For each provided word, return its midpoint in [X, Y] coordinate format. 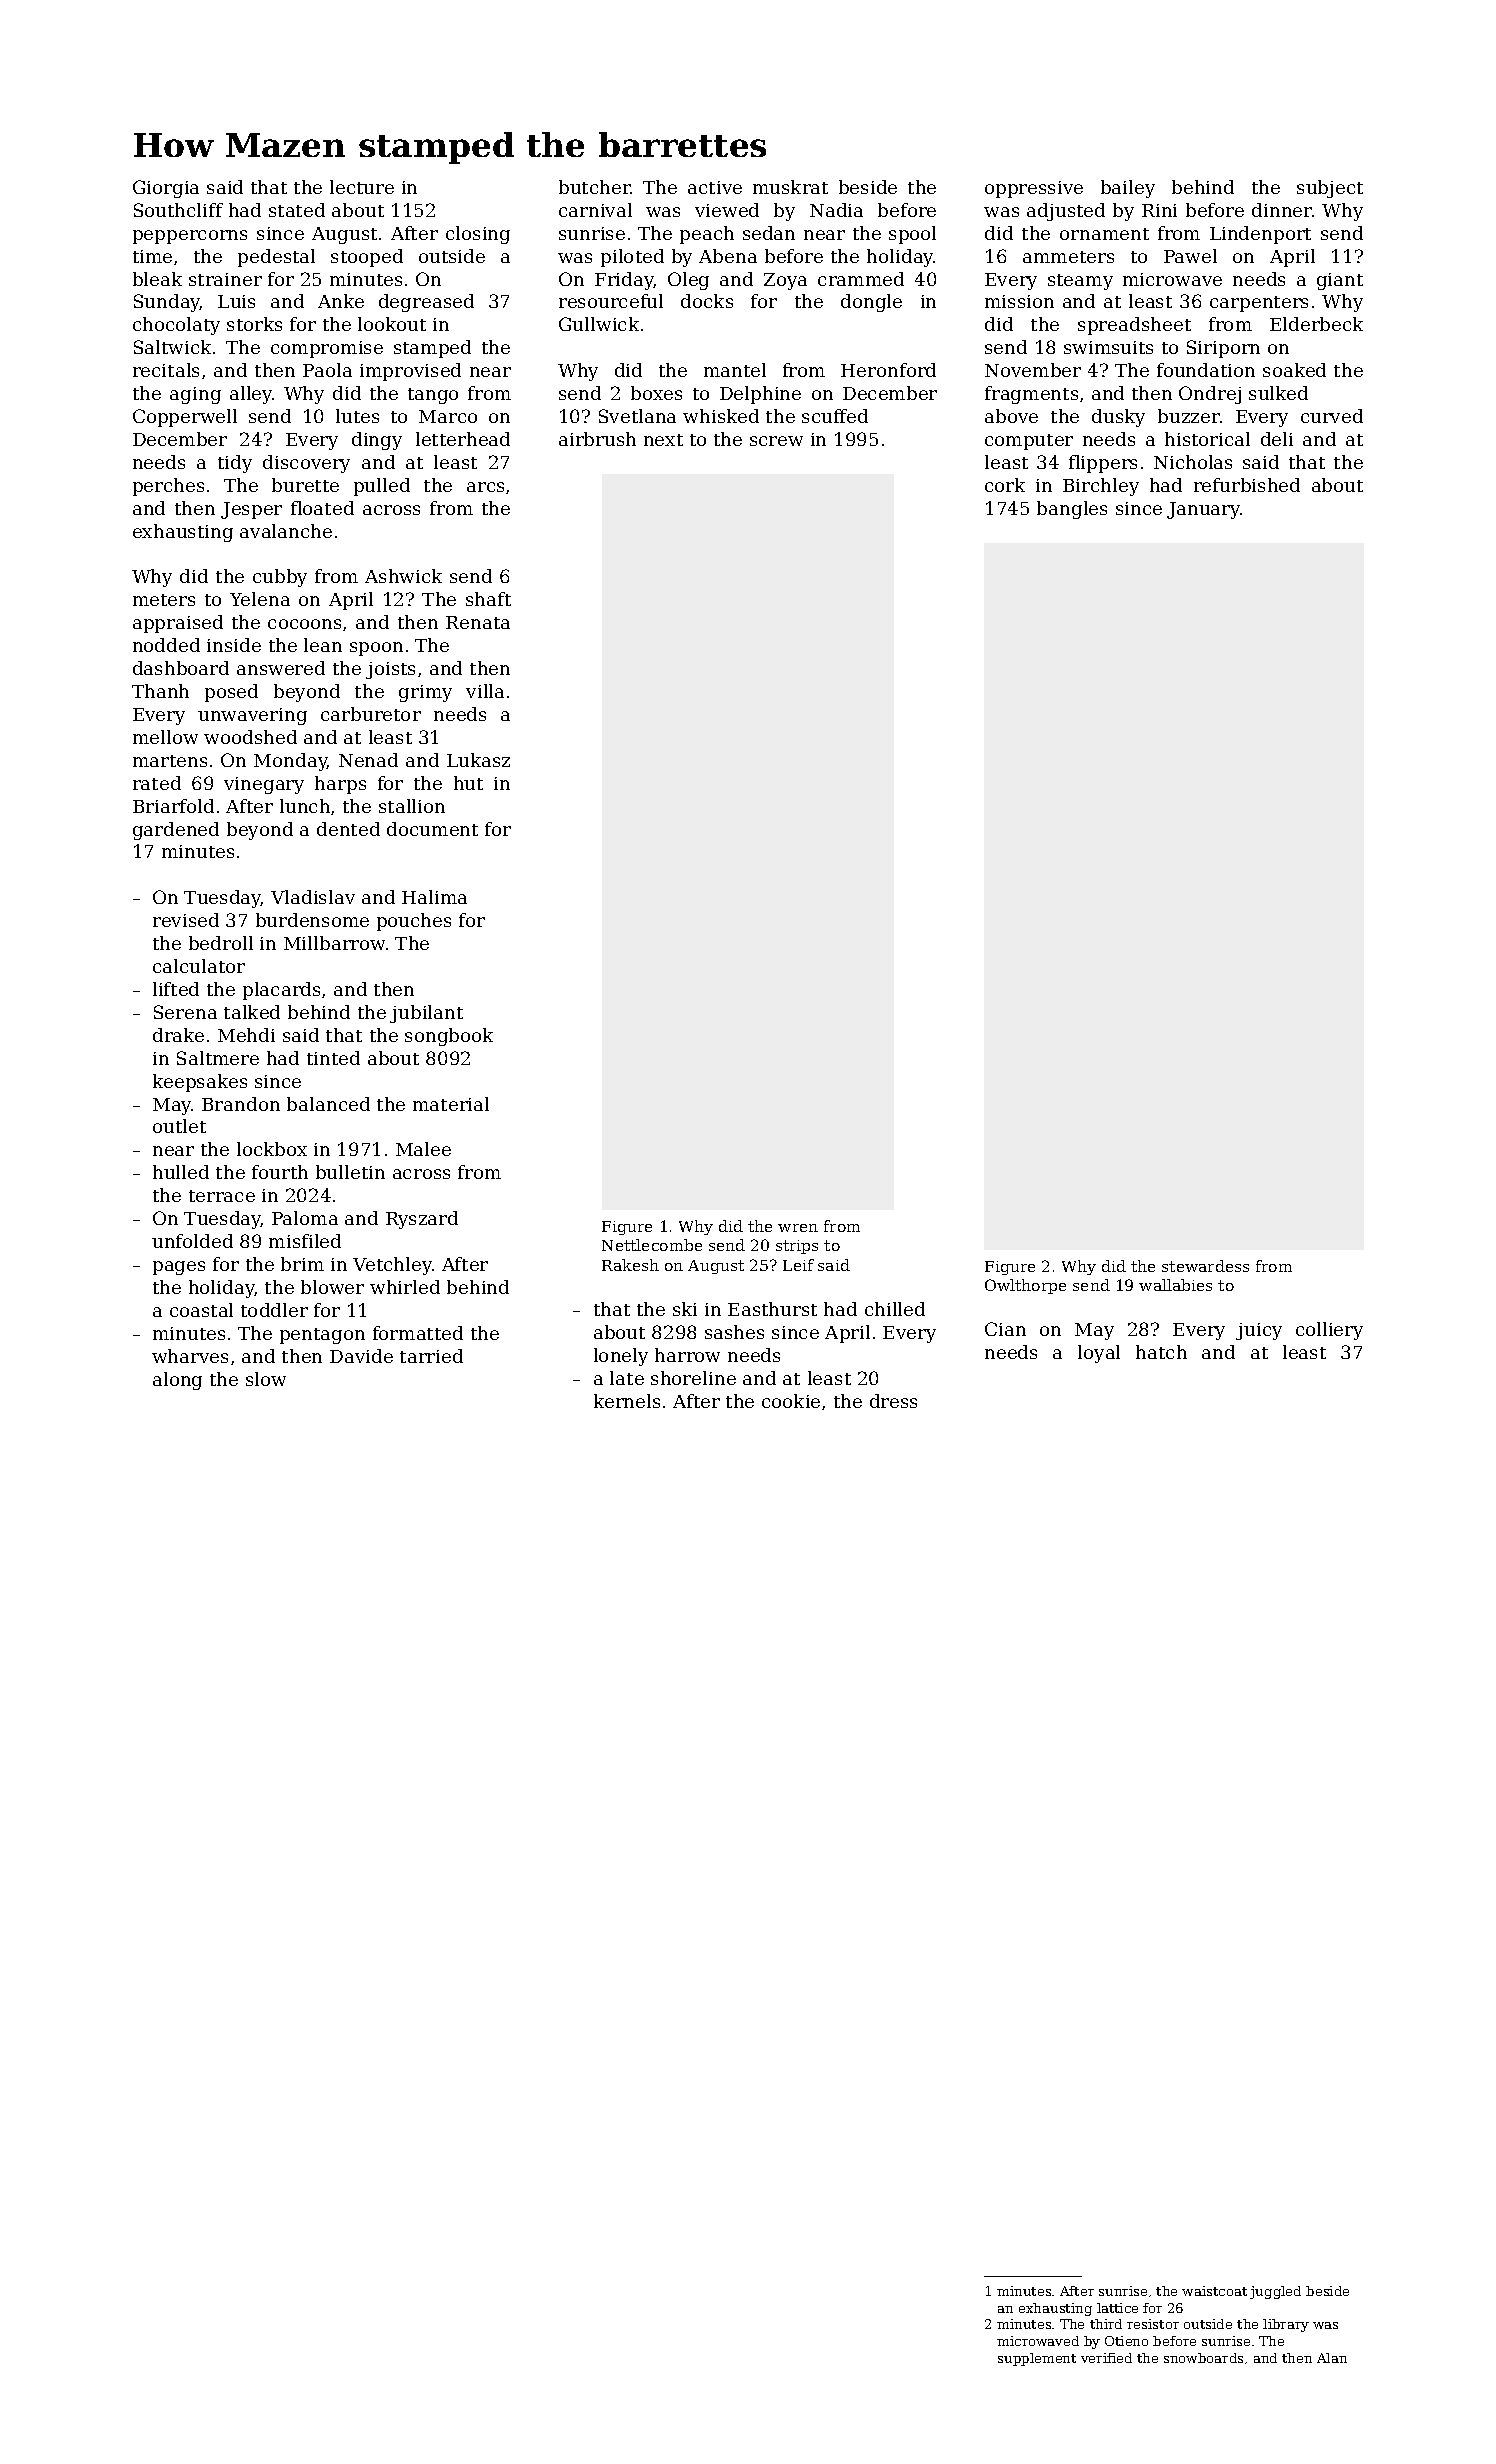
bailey [1128, 189]
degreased [426, 303]
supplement [1037, 2359]
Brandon [241, 1104]
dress [893, 1401]
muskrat [790, 187]
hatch [1161, 1352]
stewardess [1205, 1266]
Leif [798, 1265]
